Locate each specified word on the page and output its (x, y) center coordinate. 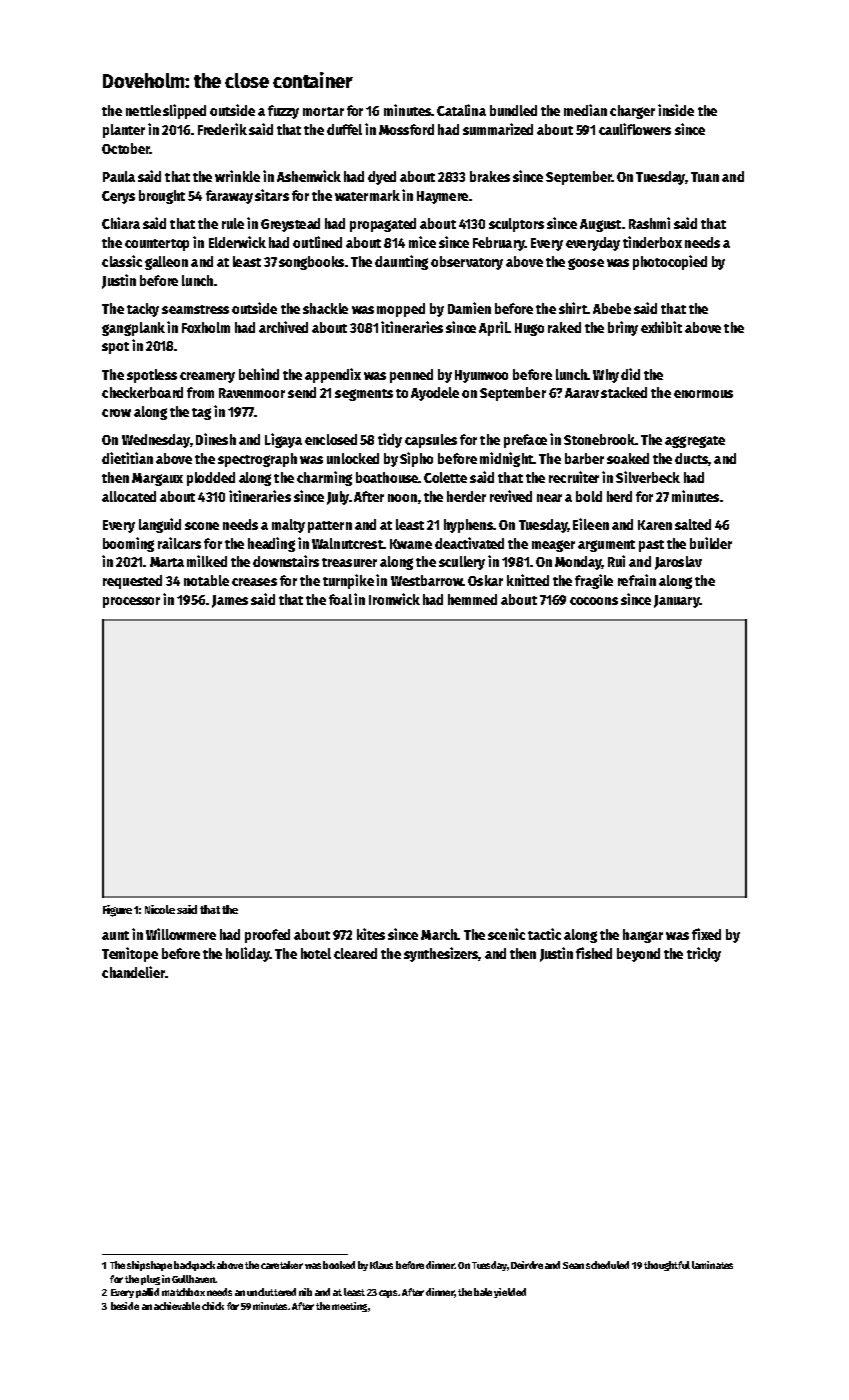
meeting (349, 1307)
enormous (703, 394)
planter (124, 131)
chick (213, 1306)
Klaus (381, 1265)
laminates (712, 1265)
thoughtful (667, 1266)
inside (676, 110)
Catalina (461, 110)
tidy (390, 440)
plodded (211, 479)
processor (131, 602)
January (677, 601)
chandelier (133, 972)
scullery (462, 563)
